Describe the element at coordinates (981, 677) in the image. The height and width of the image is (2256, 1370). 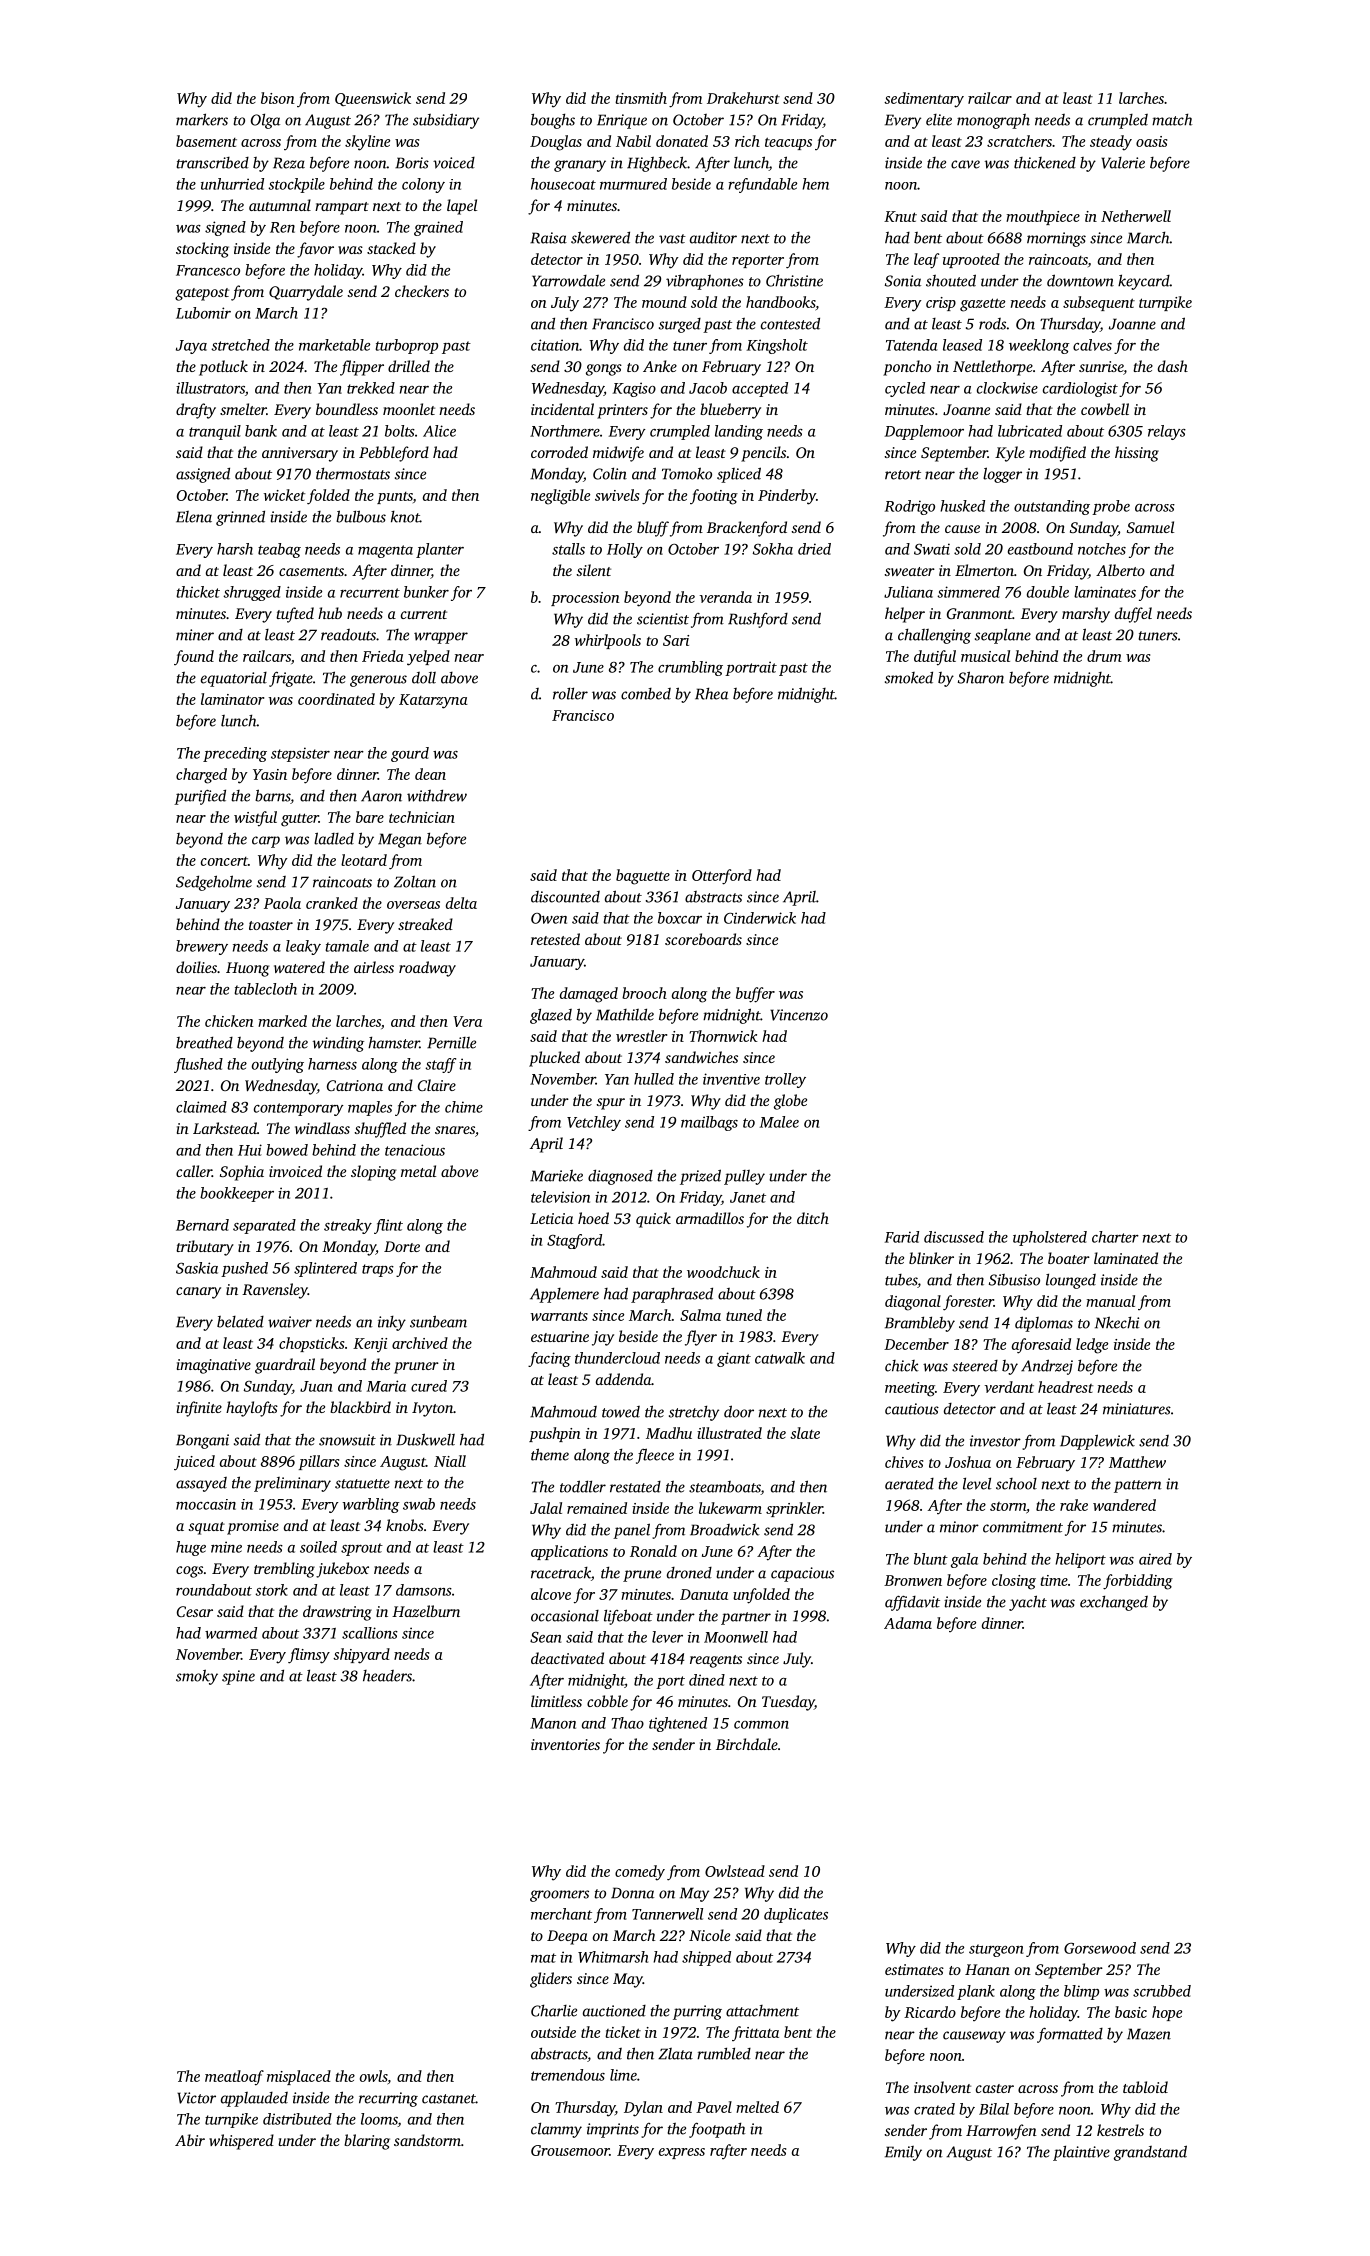
I see `Sharon` at that location.
